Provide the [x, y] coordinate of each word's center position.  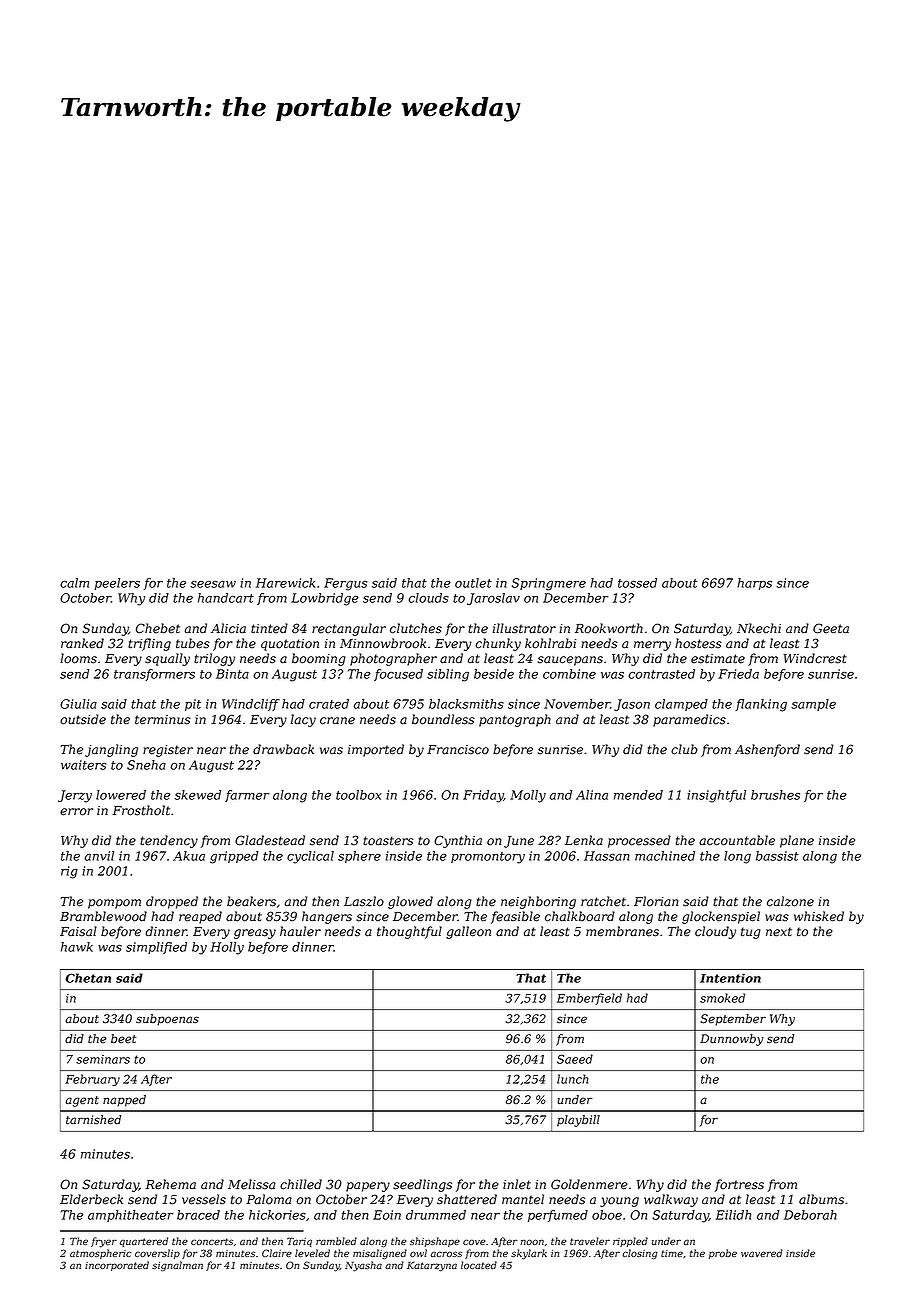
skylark [529, 1254]
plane [797, 841]
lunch [572, 1079]
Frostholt [141, 810]
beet [123, 1039]
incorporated [117, 1266]
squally [167, 659]
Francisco [458, 750]
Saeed [575, 1059]
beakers [251, 901]
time [672, 1253]
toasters [388, 841]
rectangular [349, 629]
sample [813, 705]
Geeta [831, 628]
